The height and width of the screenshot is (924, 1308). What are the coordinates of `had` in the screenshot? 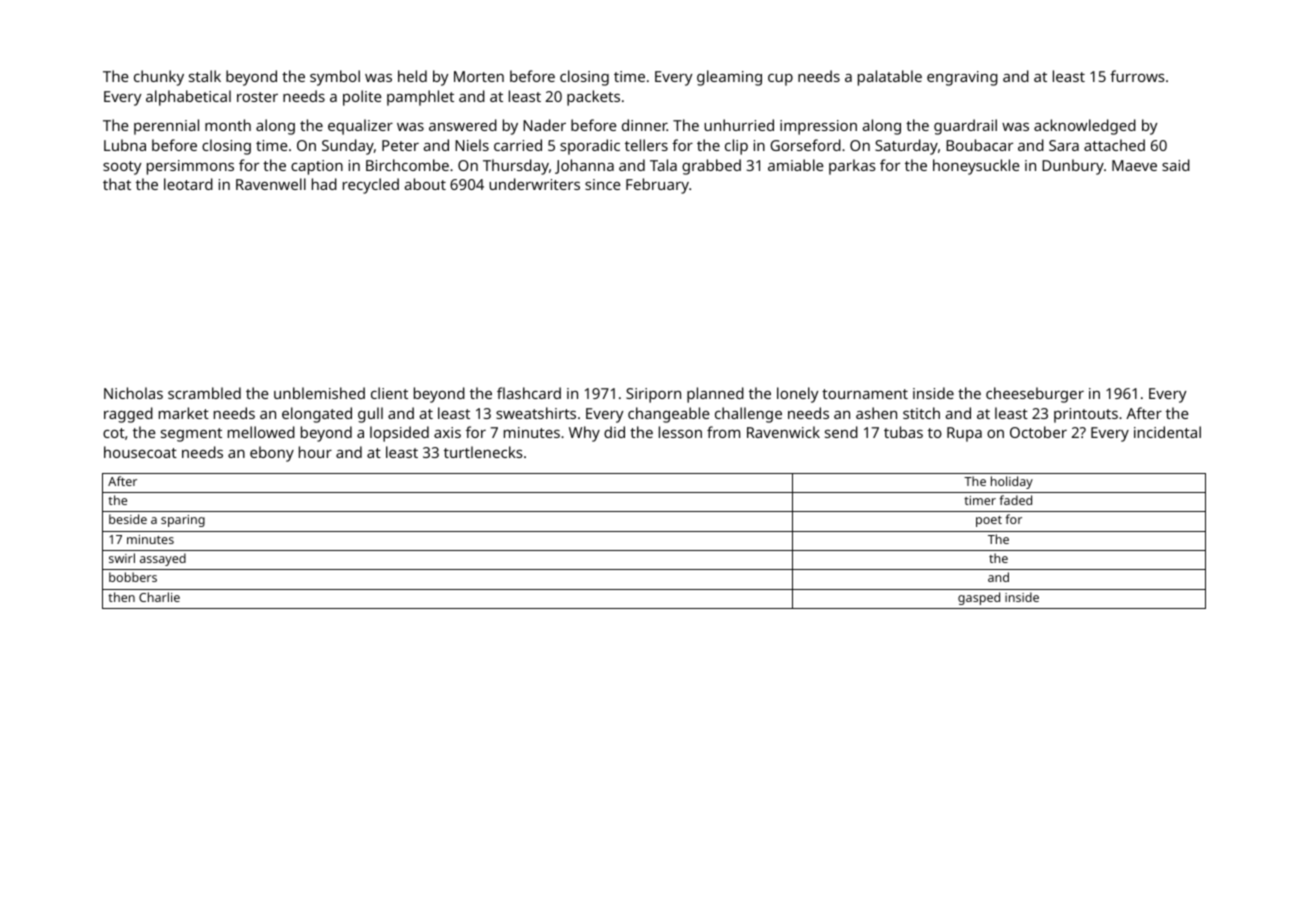 It's located at (324, 184).
